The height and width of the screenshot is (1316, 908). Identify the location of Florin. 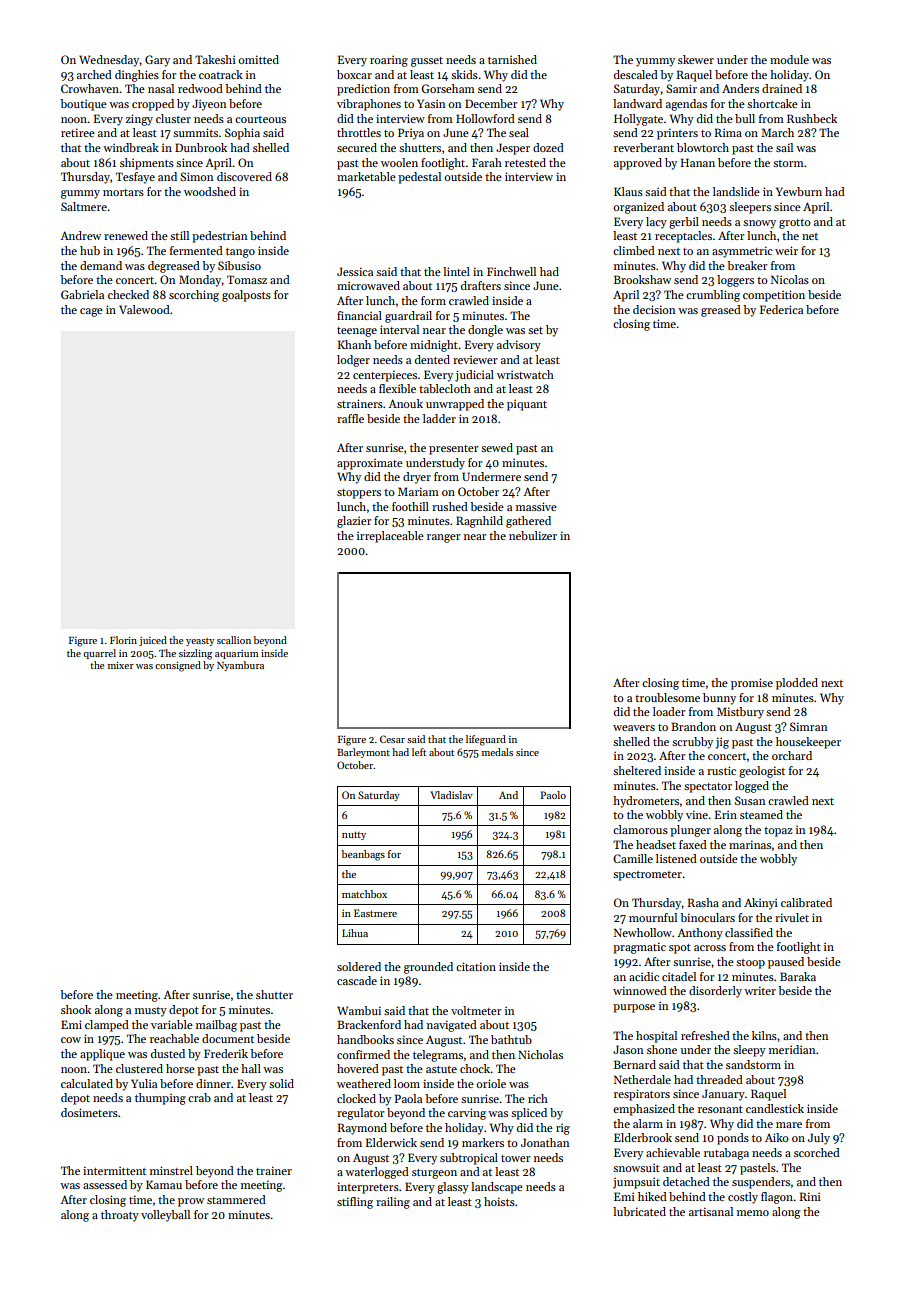
(123, 640).
